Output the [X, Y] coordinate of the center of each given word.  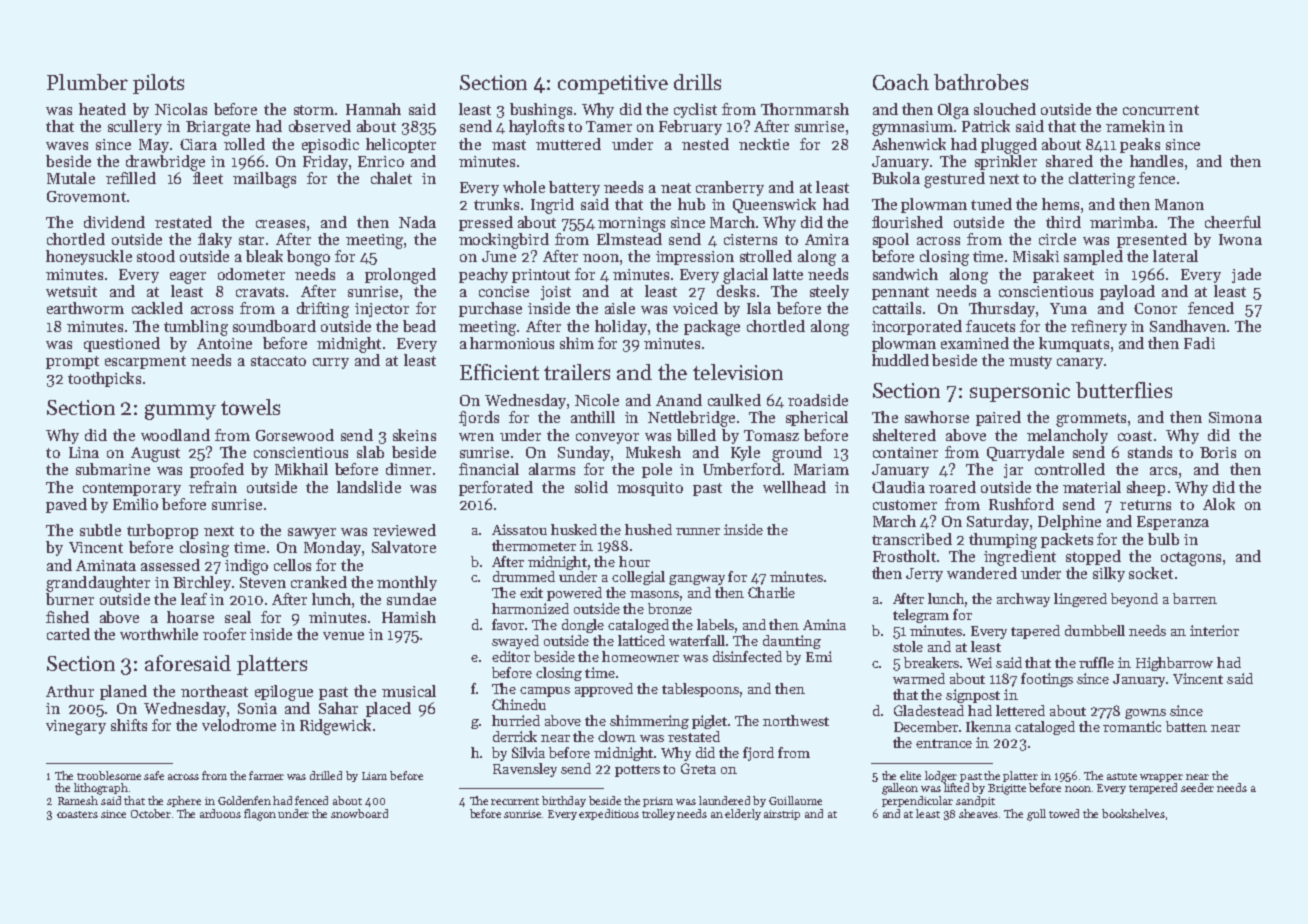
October [151, 813]
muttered [568, 144]
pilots [158, 84]
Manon [1179, 204]
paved [66, 505]
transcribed [912, 539]
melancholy [1067, 436]
